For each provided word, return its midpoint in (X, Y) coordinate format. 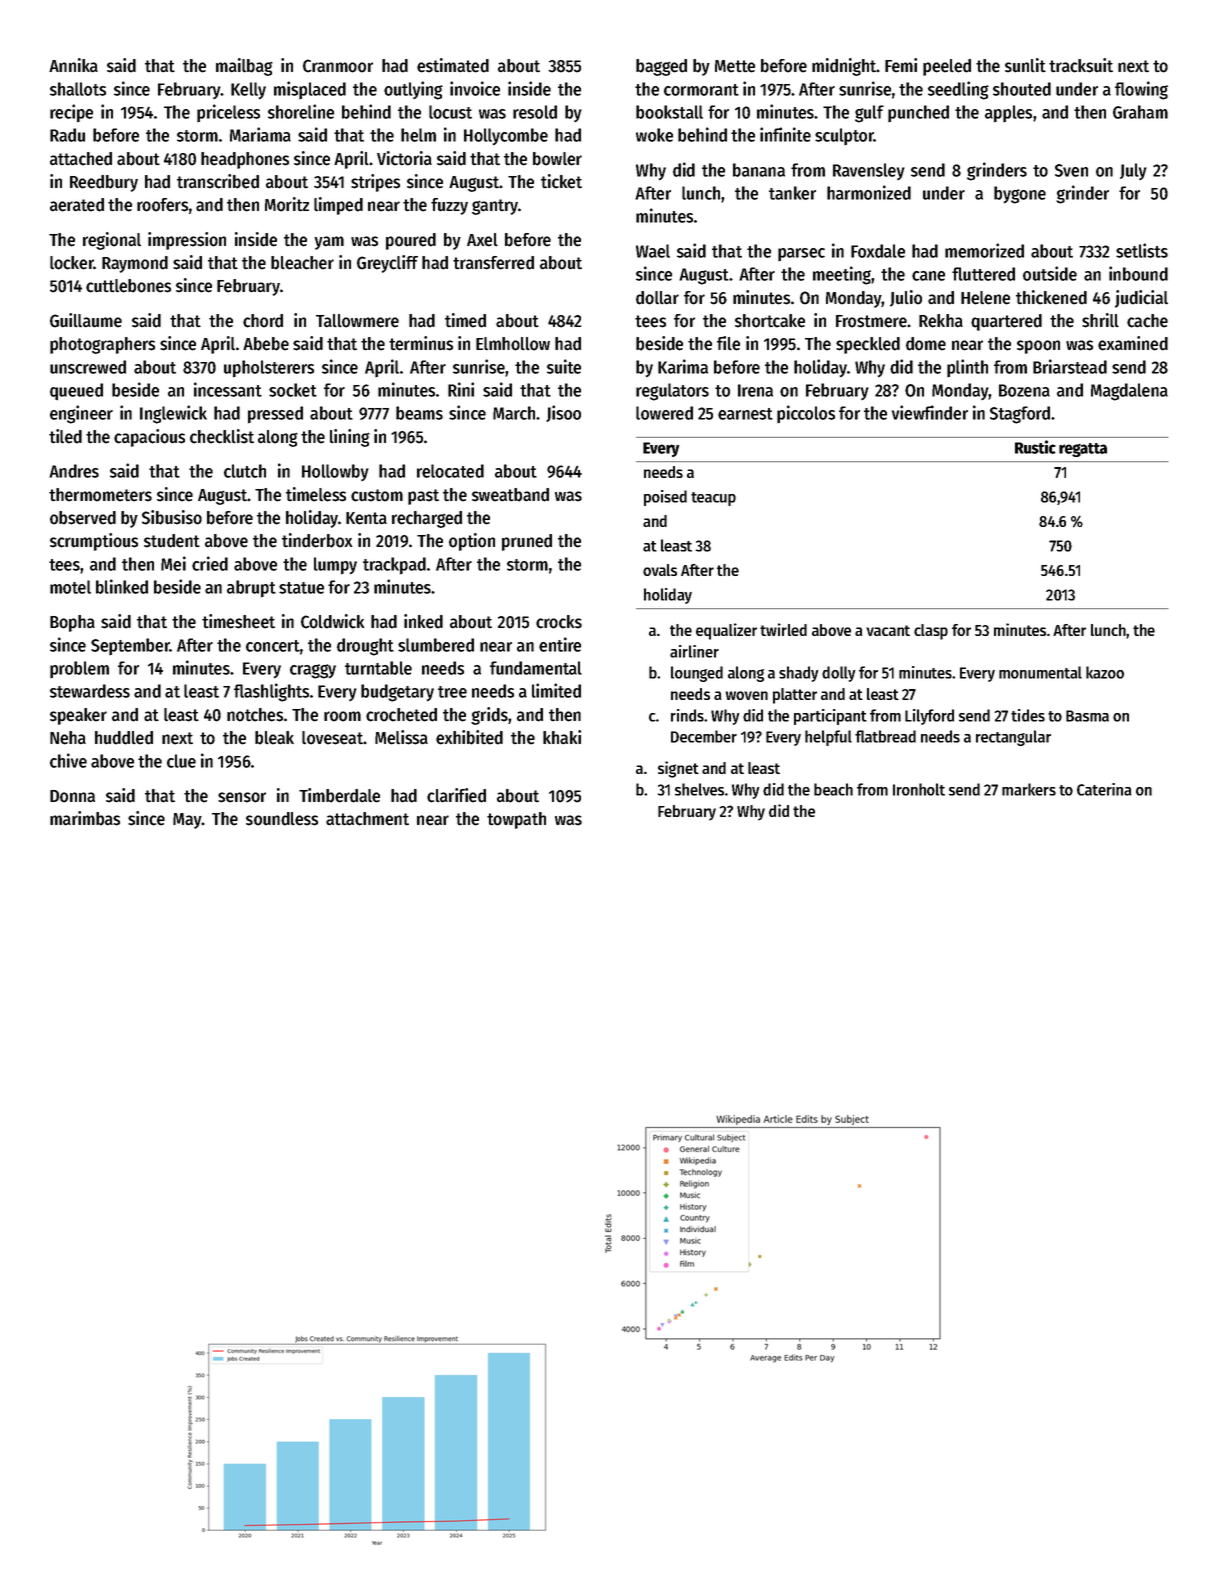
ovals (660, 570)
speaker (78, 716)
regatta (1083, 450)
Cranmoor (338, 66)
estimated (453, 65)
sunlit (1025, 65)
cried (210, 563)
